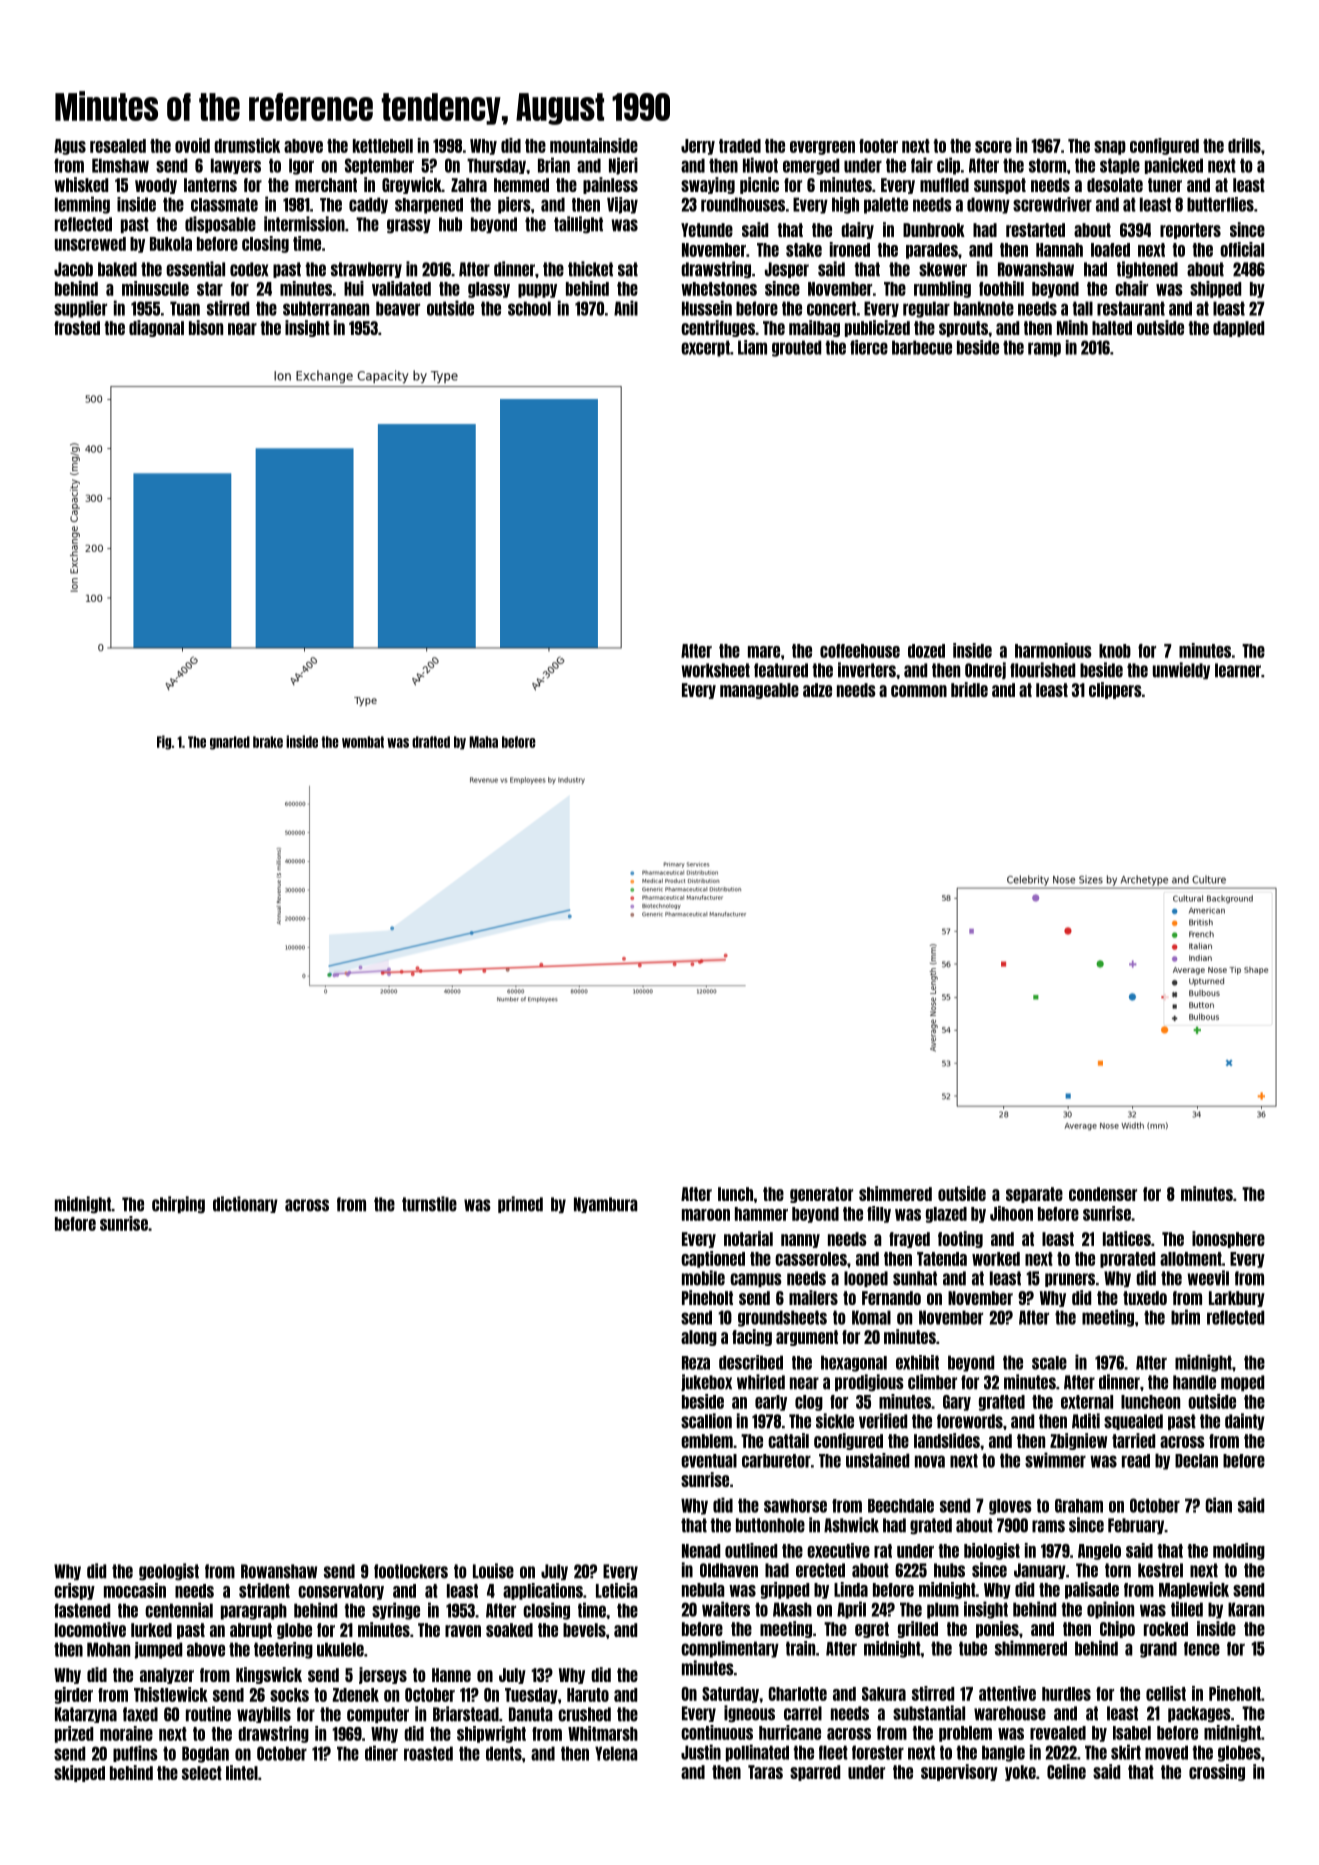 Image resolution: width=1319 pixels, height=1865 pixels. I want to click on supervisory, so click(959, 1772).
